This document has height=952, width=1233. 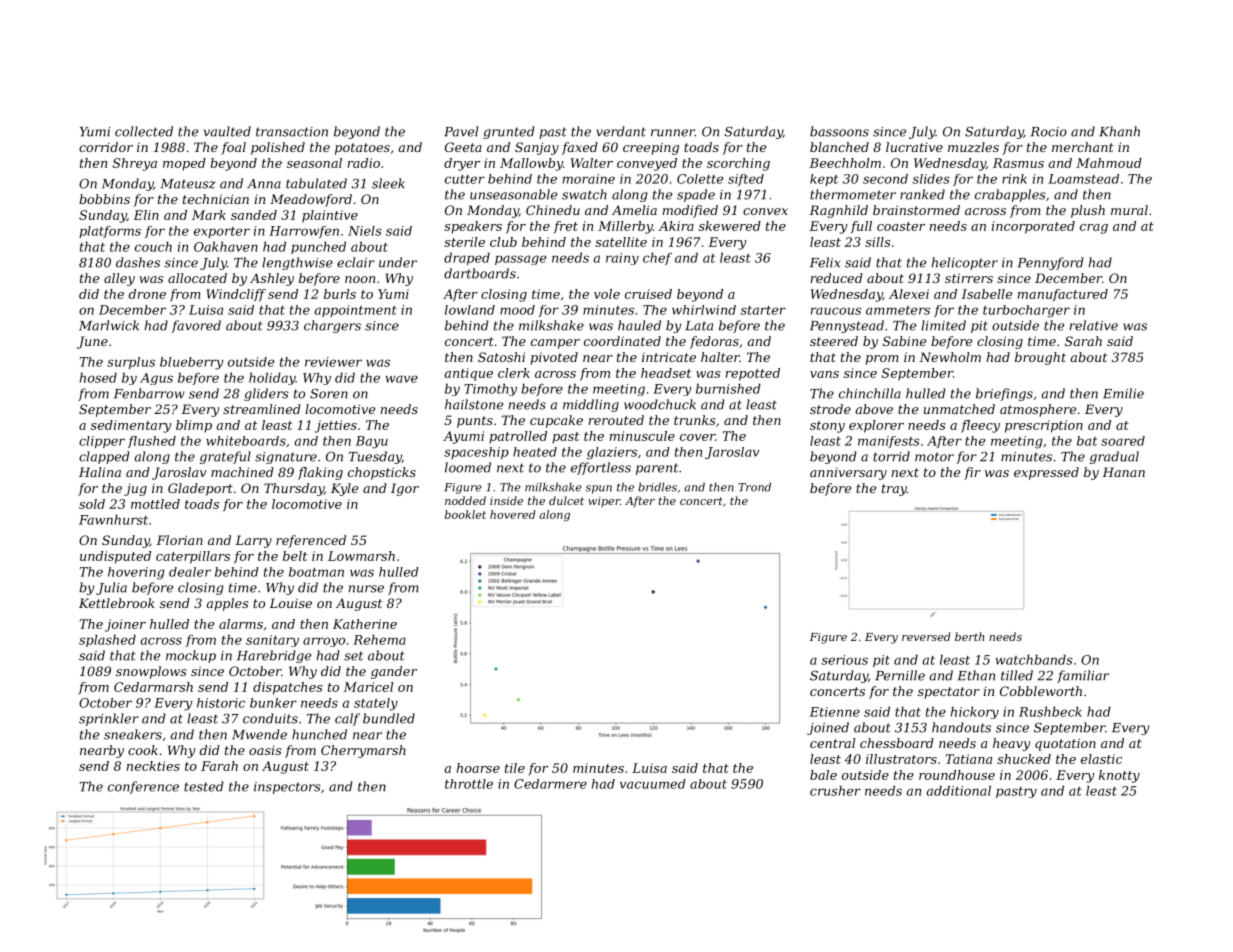 What do you see at coordinates (222, 232) in the document?
I see `exporter` at bounding box center [222, 232].
